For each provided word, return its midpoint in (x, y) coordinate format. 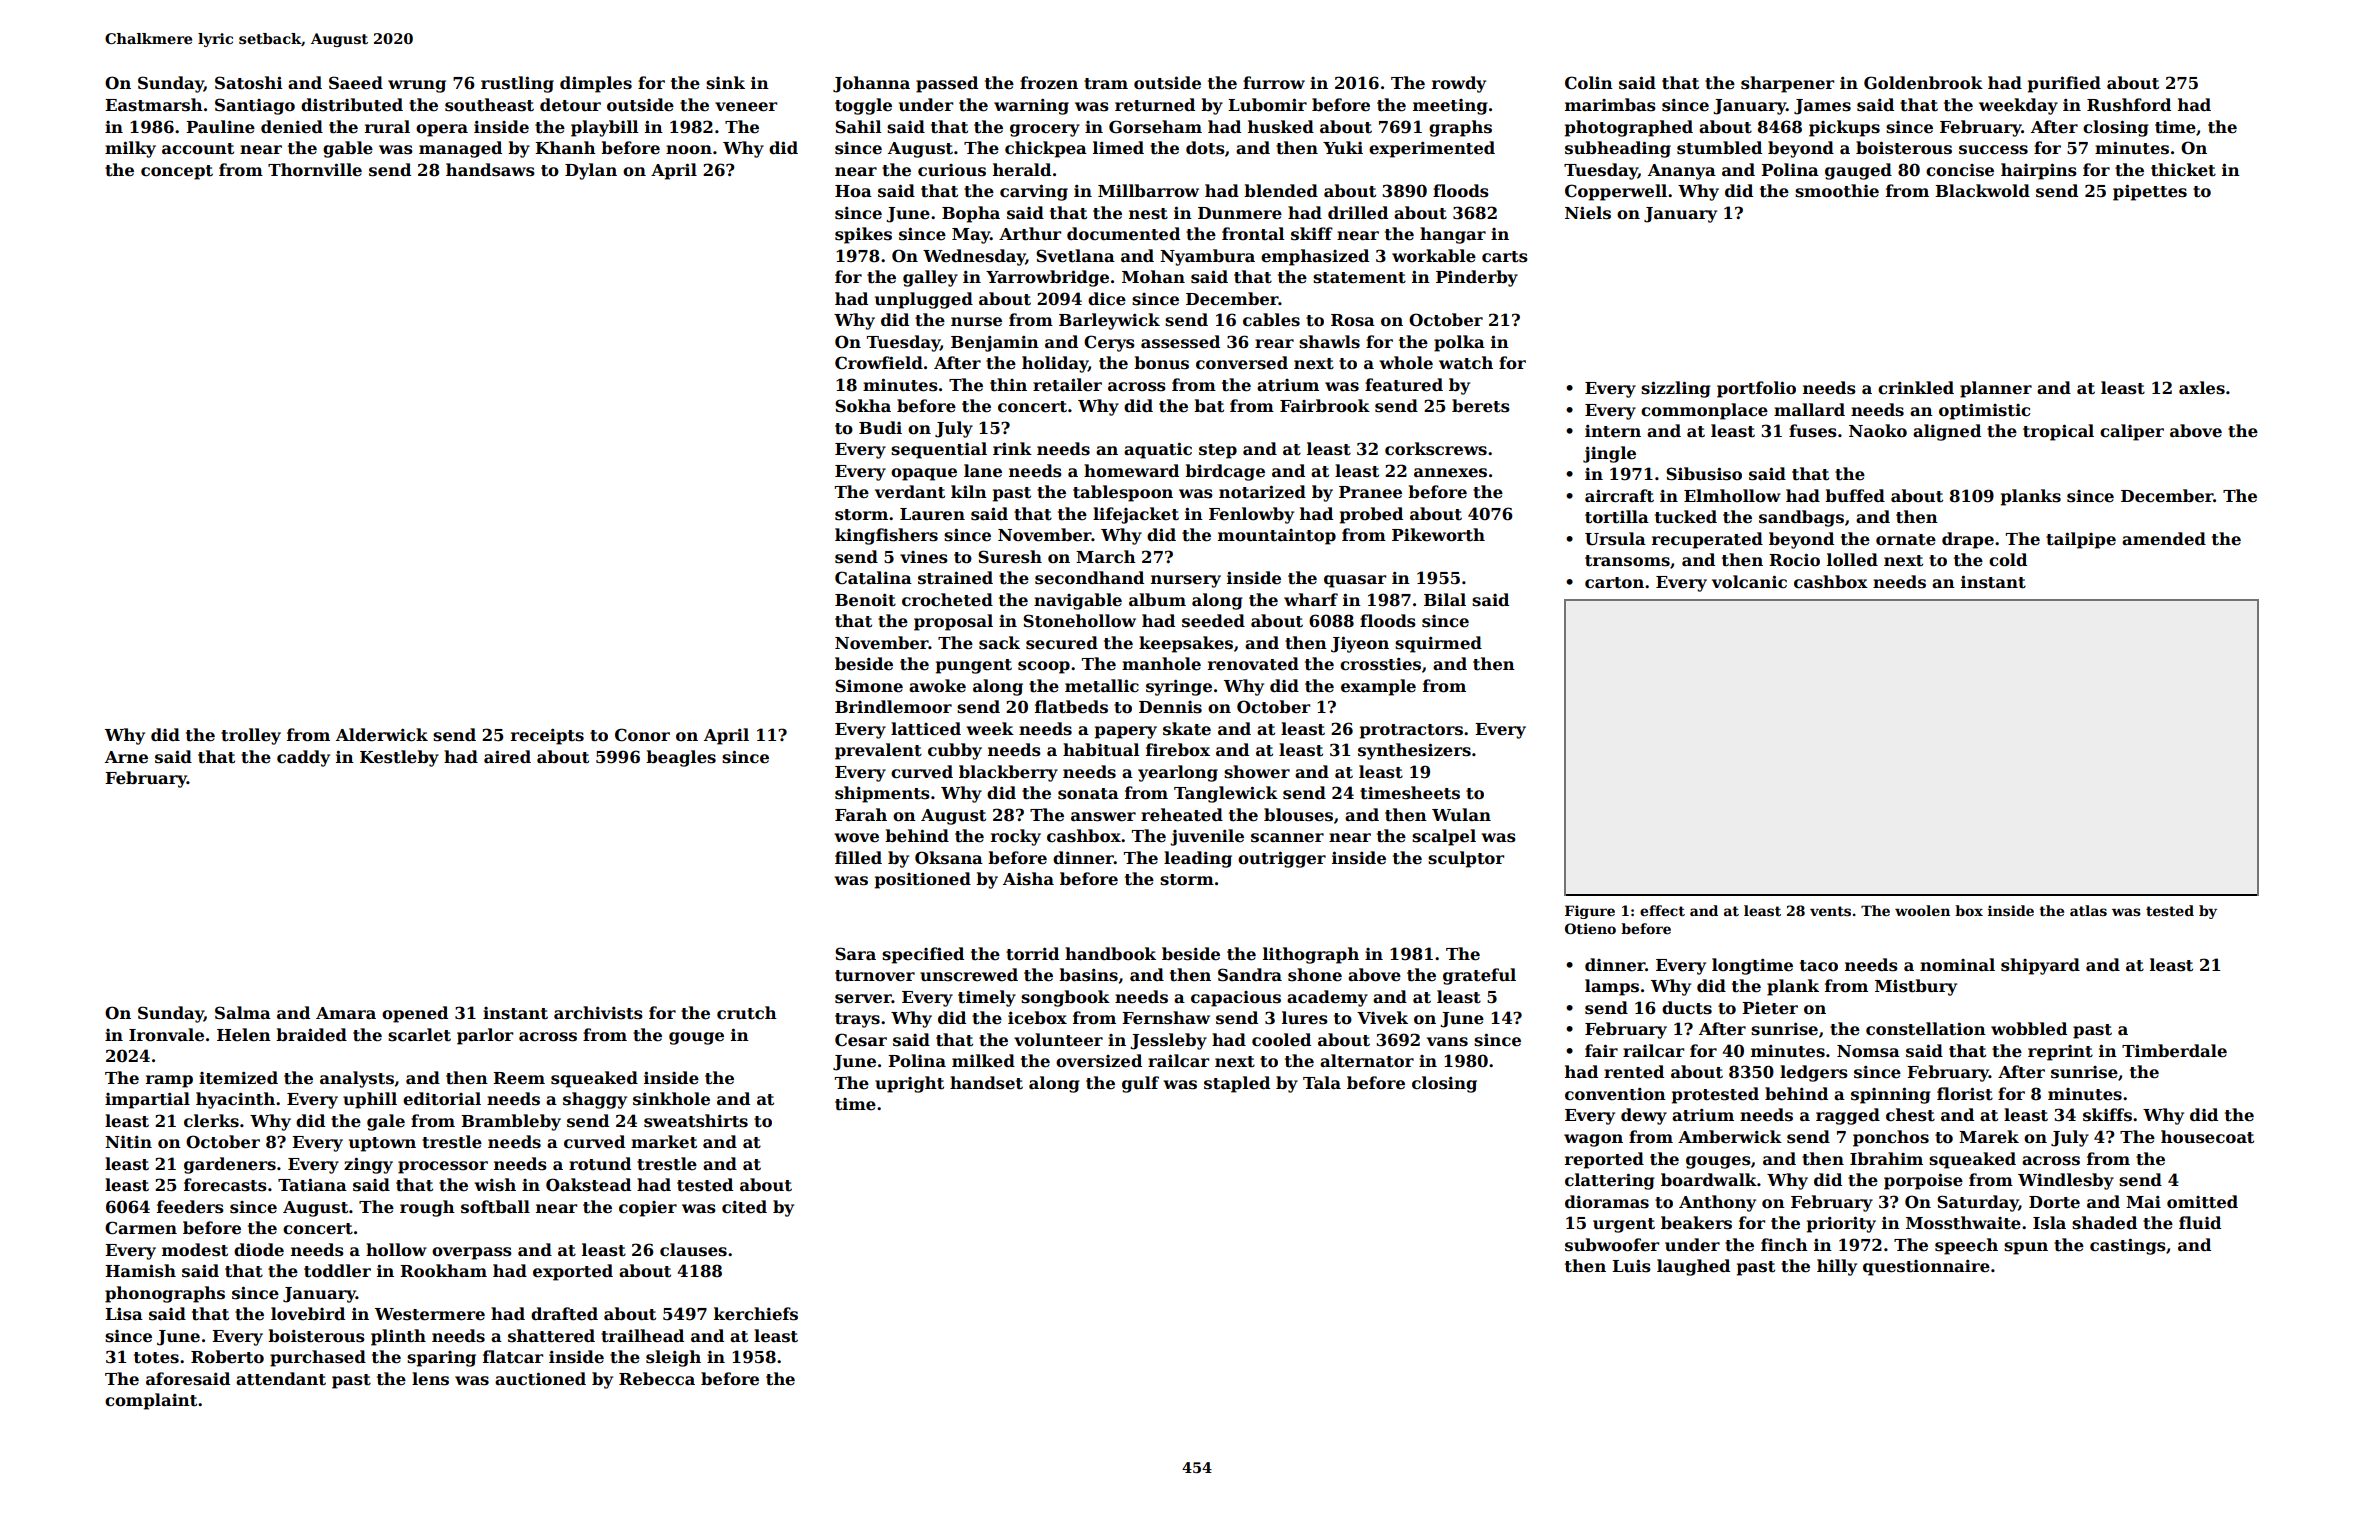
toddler (337, 1271)
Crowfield (879, 363)
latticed (926, 729)
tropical (2058, 432)
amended (2164, 539)
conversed (1242, 363)
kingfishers (886, 536)
